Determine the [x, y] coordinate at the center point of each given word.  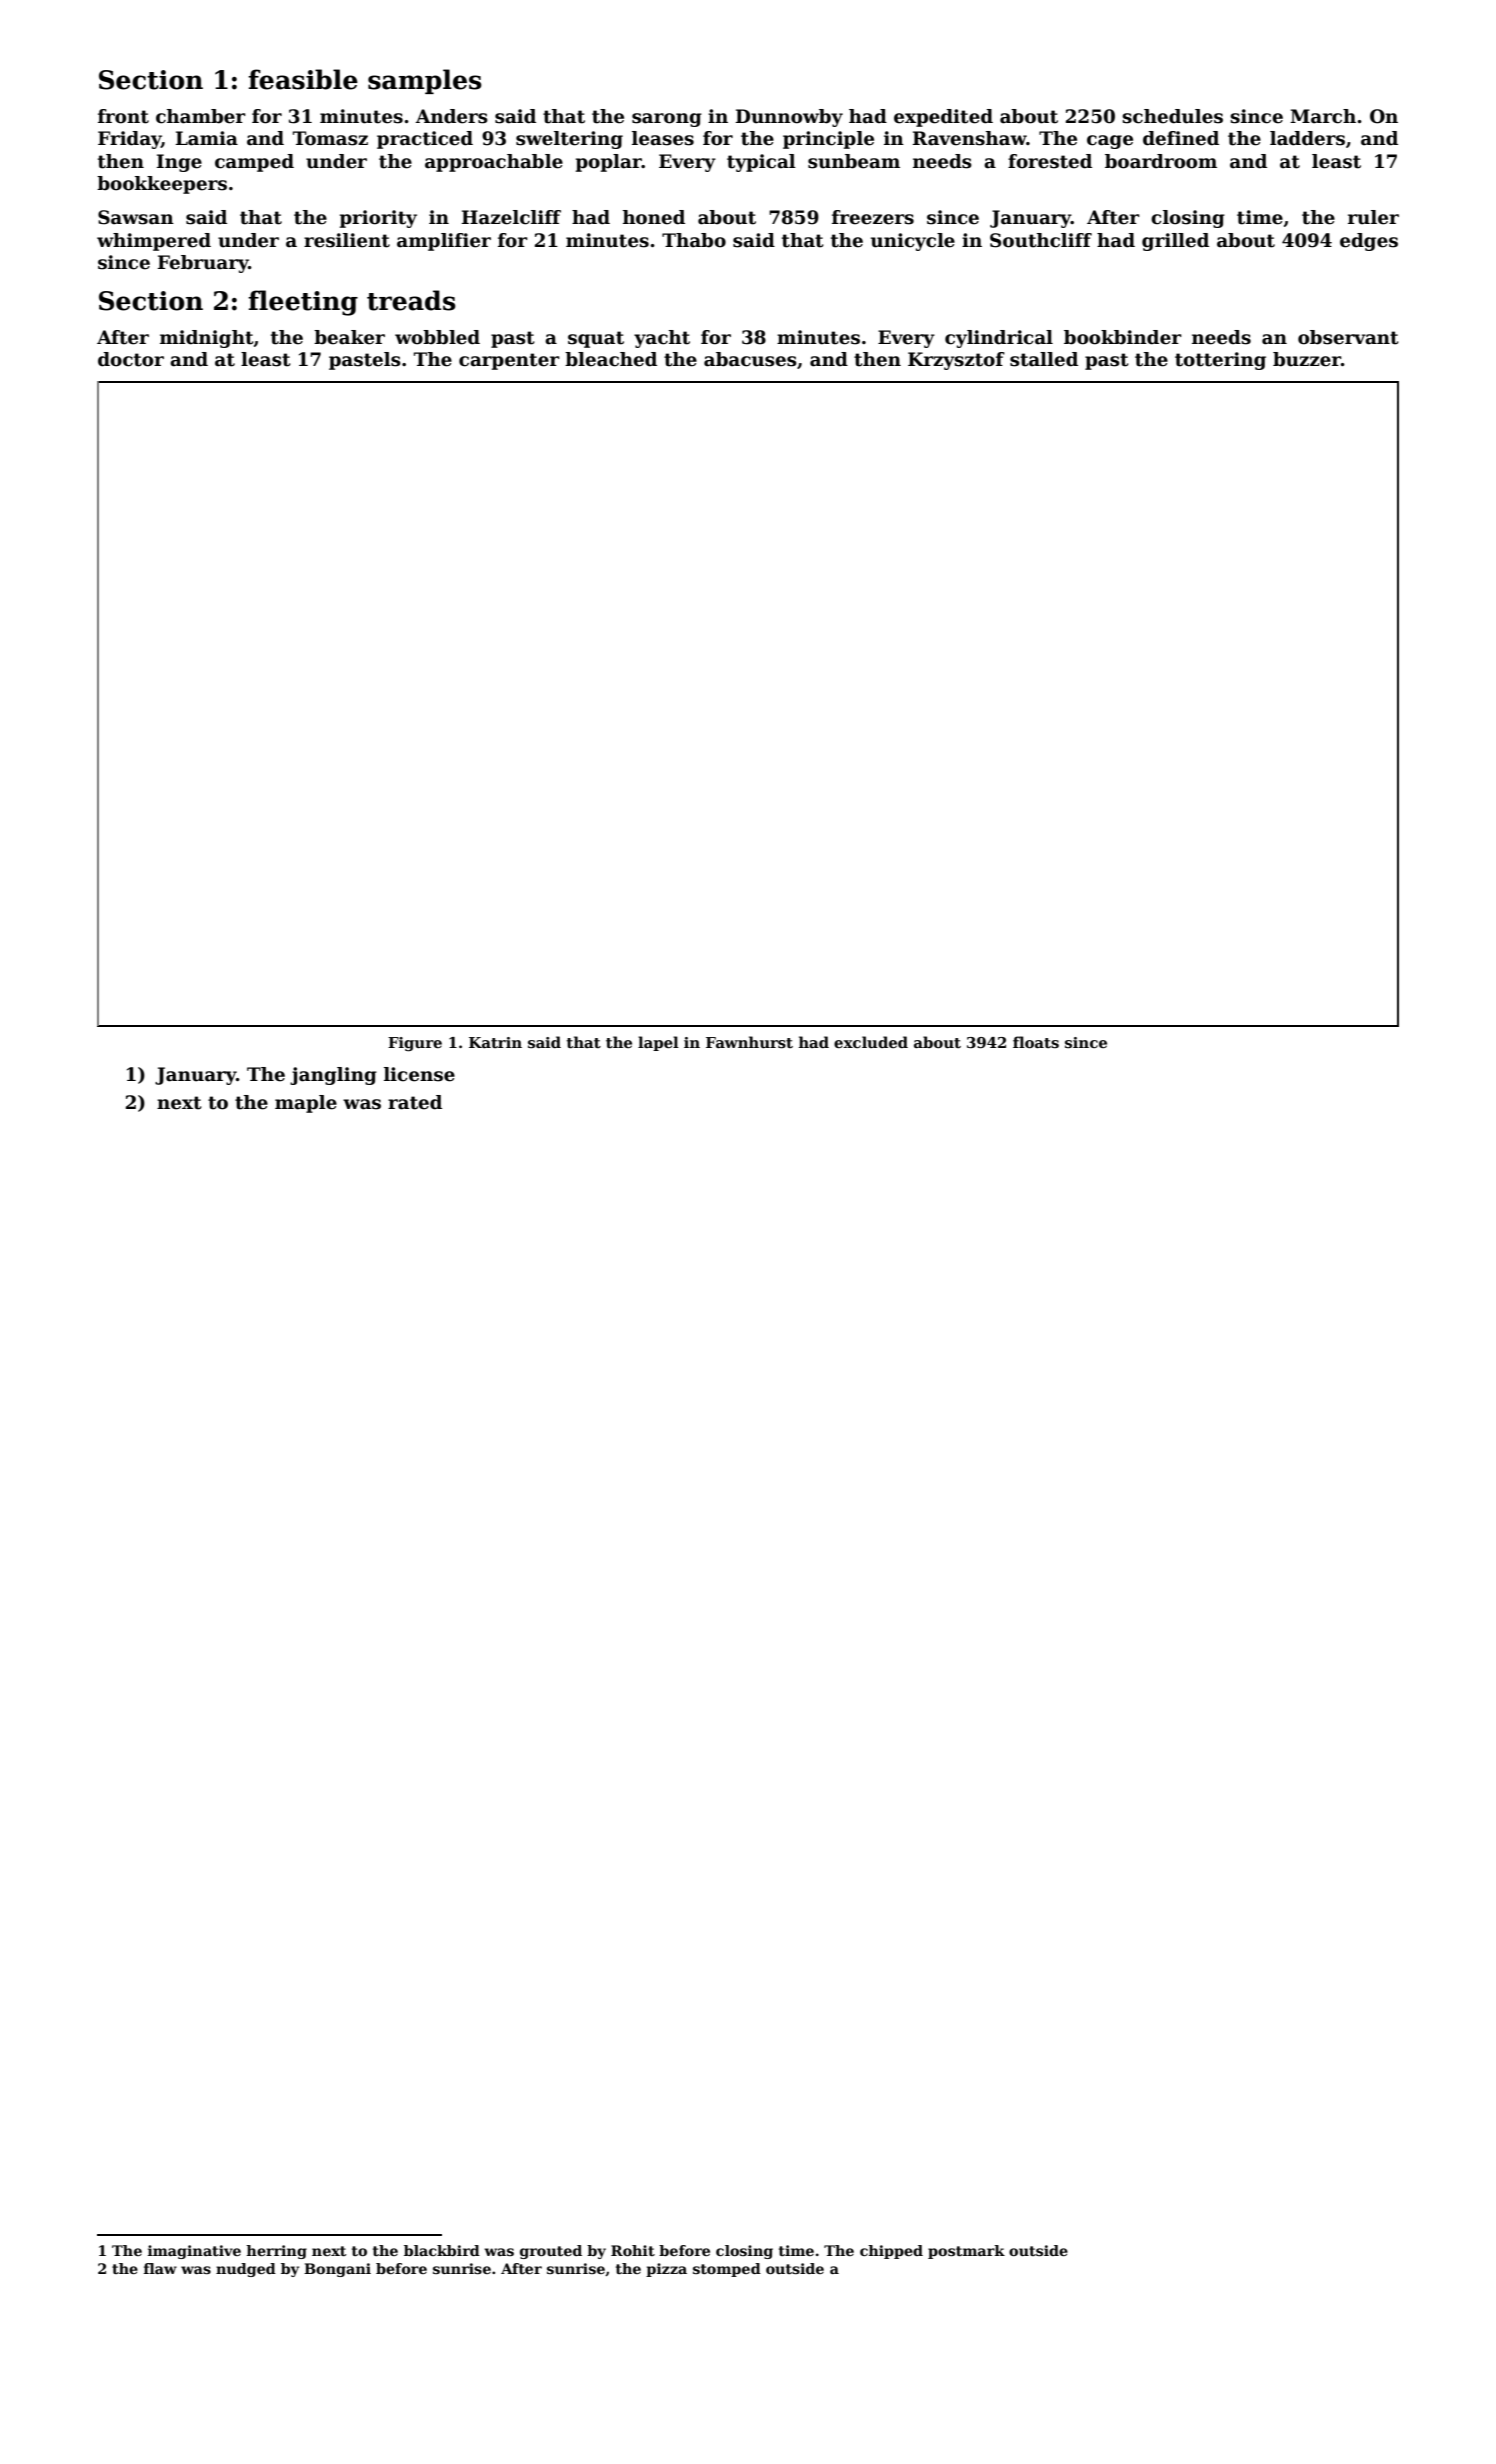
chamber [201, 116]
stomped [727, 2270]
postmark [966, 2252]
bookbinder [1123, 337]
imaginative [194, 2252]
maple [306, 1104]
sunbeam [854, 161]
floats [1036, 1042]
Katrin [495, 1042]
